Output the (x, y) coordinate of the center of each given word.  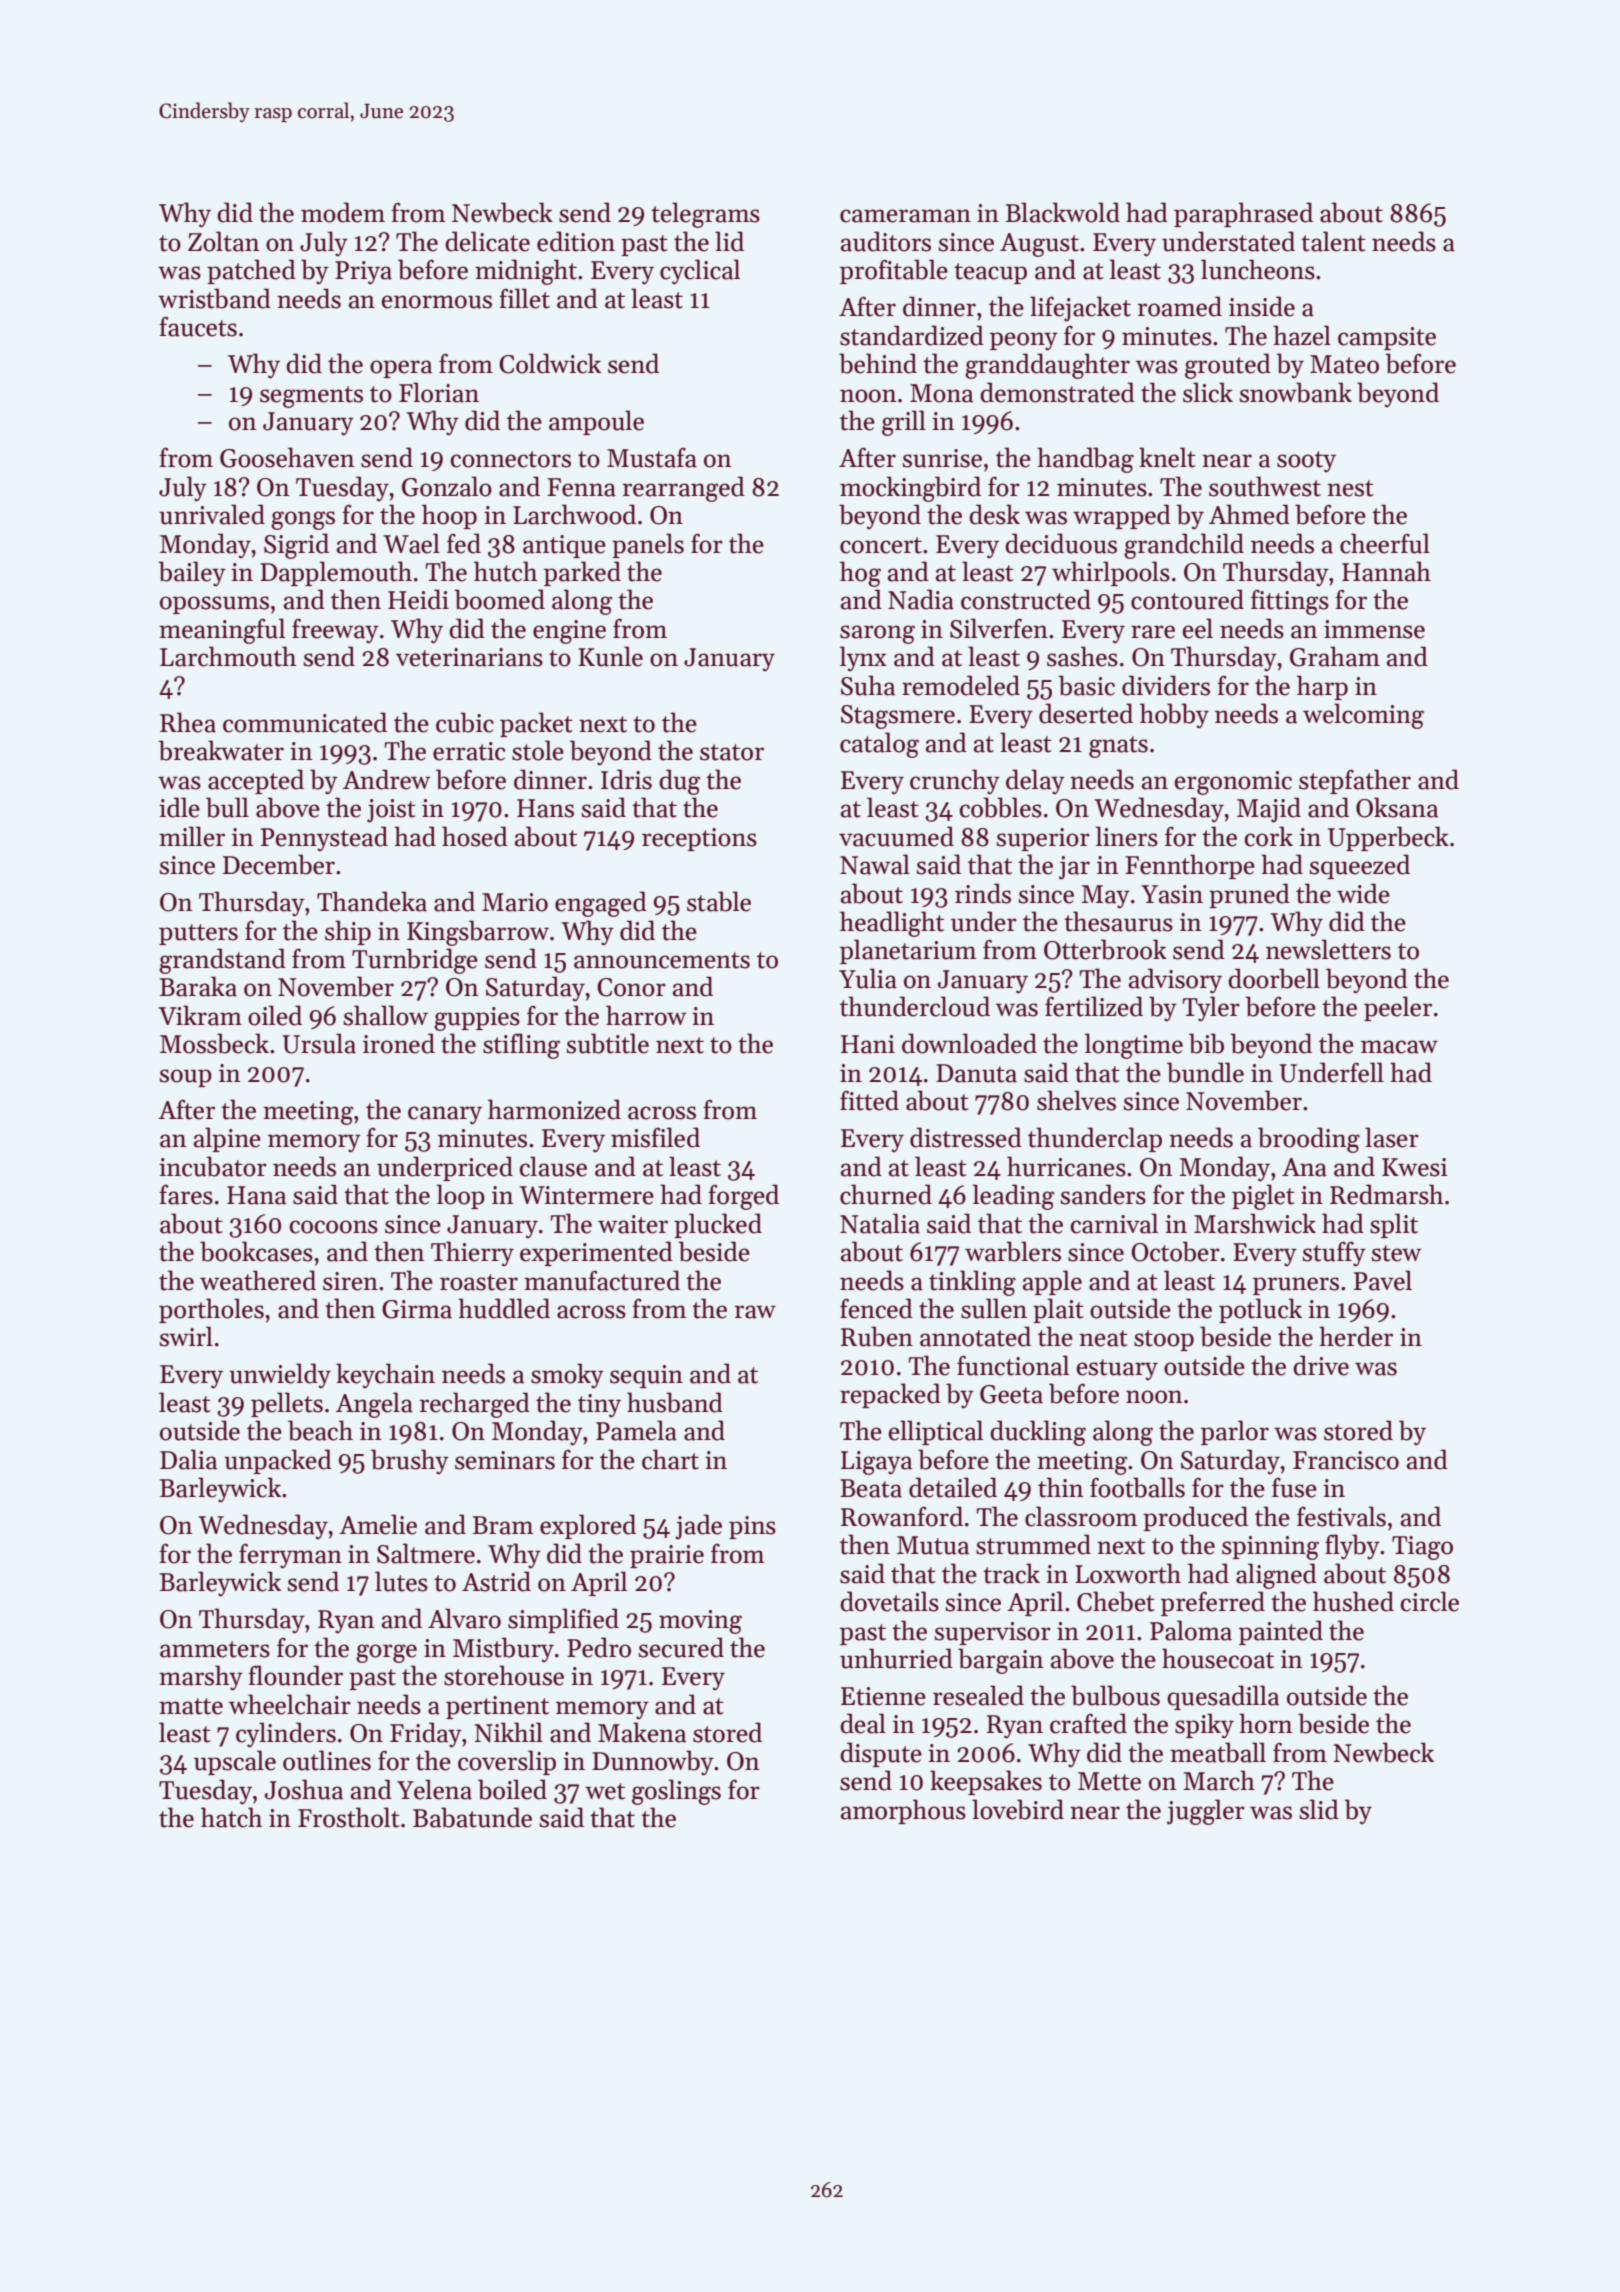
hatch (232, 1817)
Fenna (581, 487)
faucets (198, 327)
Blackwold (1063, 212)
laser (1392, 1137)
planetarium (908, 951)
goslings (676, 1792)
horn (1266, 1723)
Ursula (319, 1043)
